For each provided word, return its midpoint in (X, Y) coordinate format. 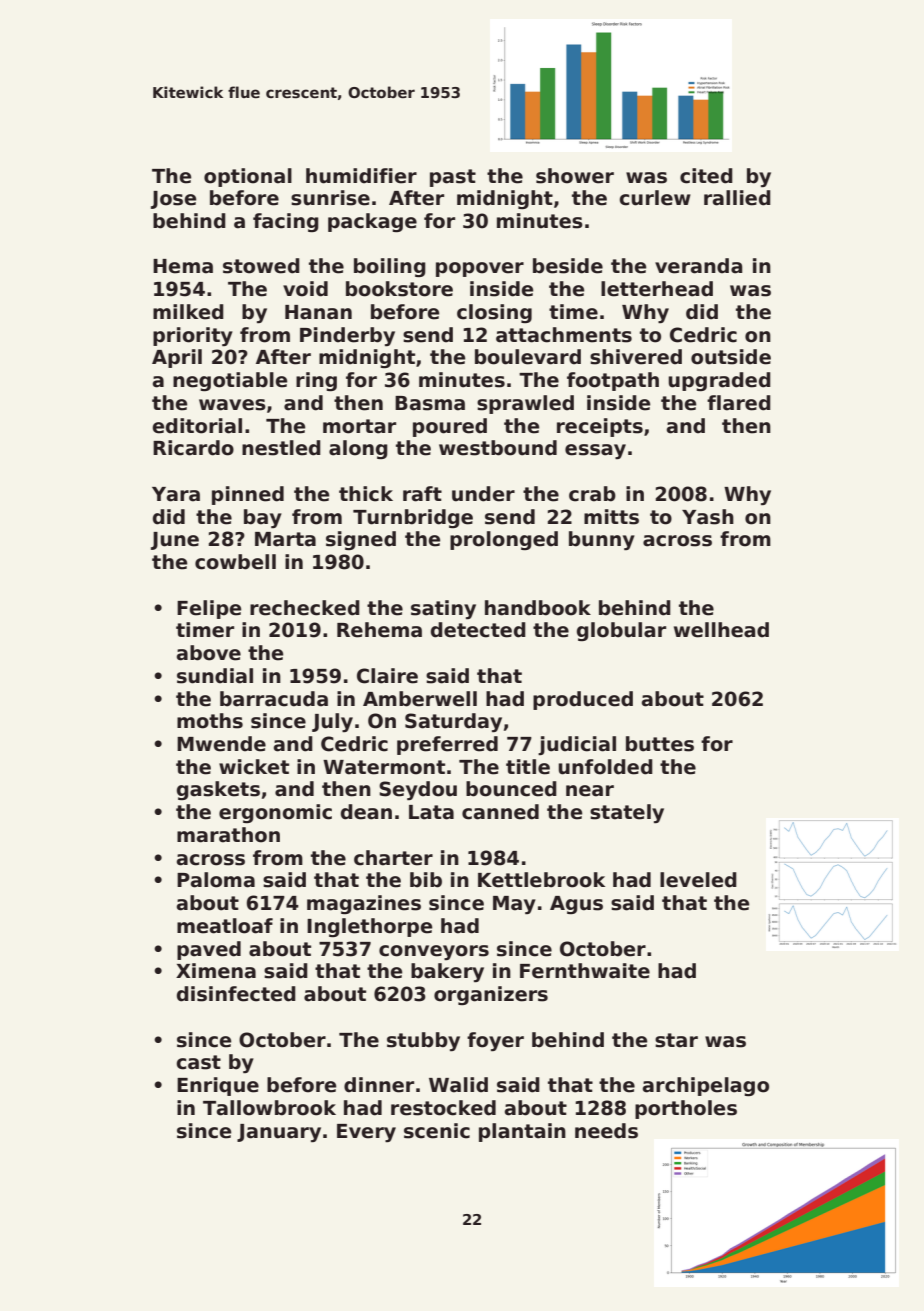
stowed (261, 266)
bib (426, 880)
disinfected (236, 994)
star (676, 1040)
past (453, 178)
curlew (655, 198)
